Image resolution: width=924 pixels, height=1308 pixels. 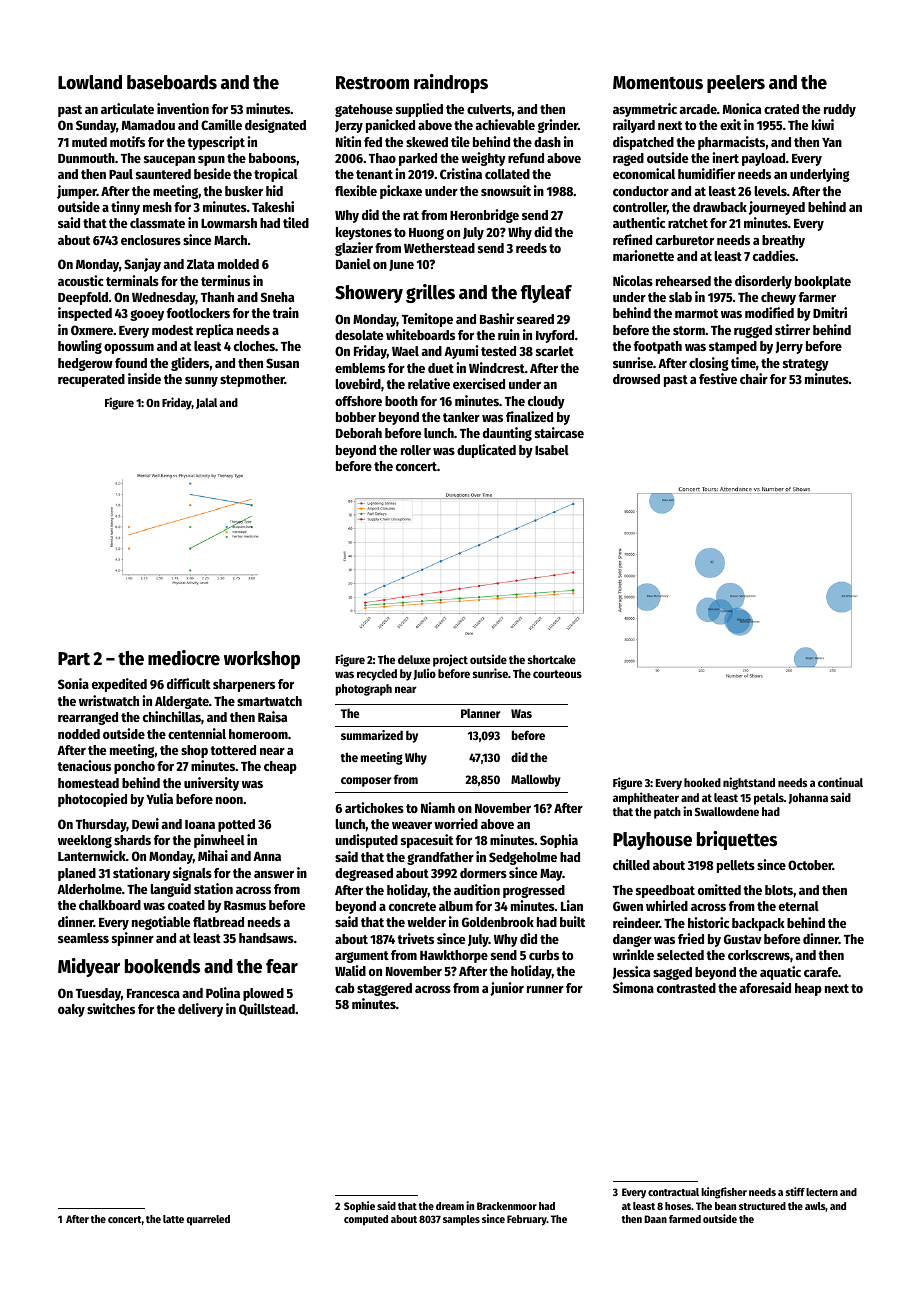 I want to click on latte, so click(x=173, y=1219).
